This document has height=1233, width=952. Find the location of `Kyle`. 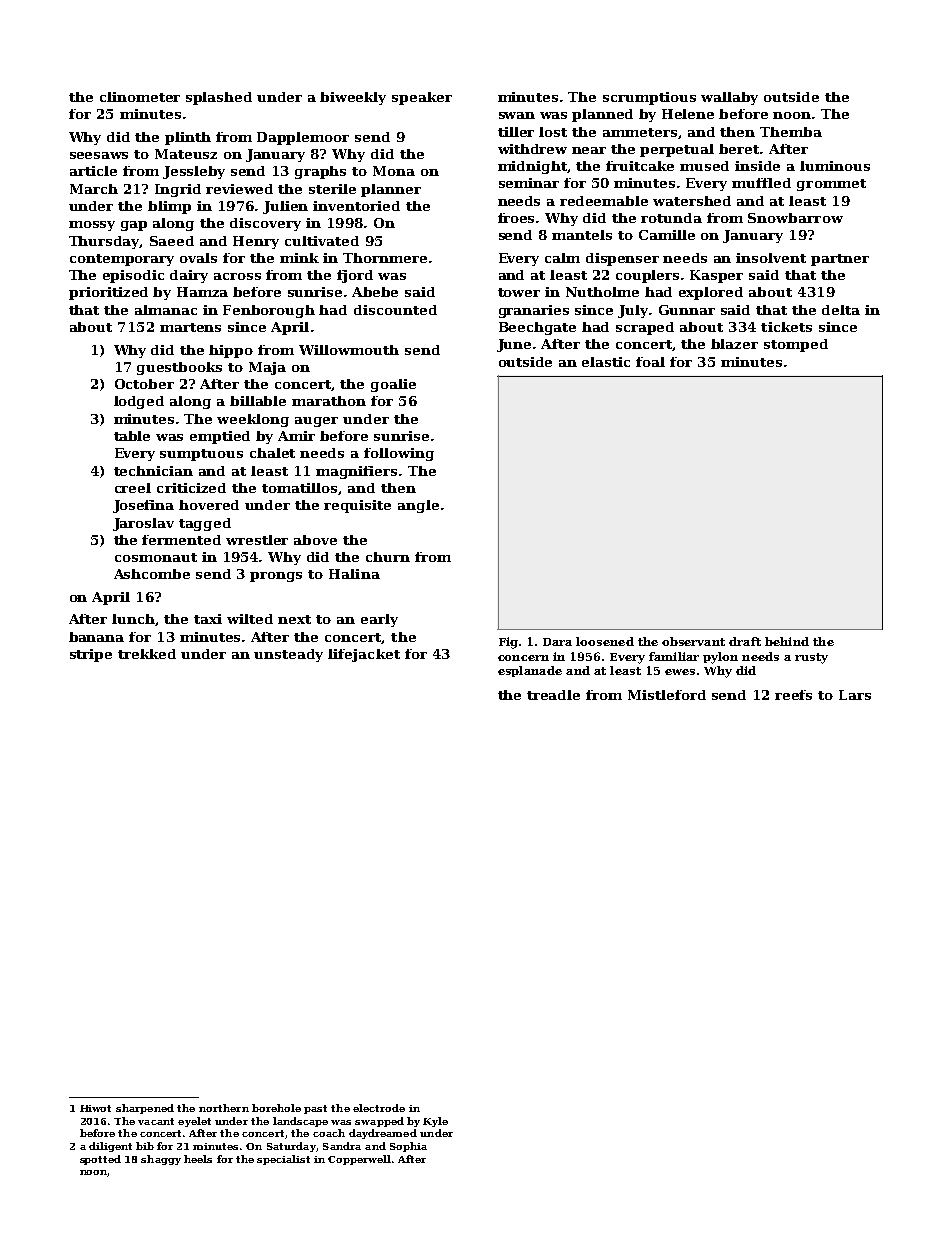

Kyle is located at coordinates (435, 1122).
